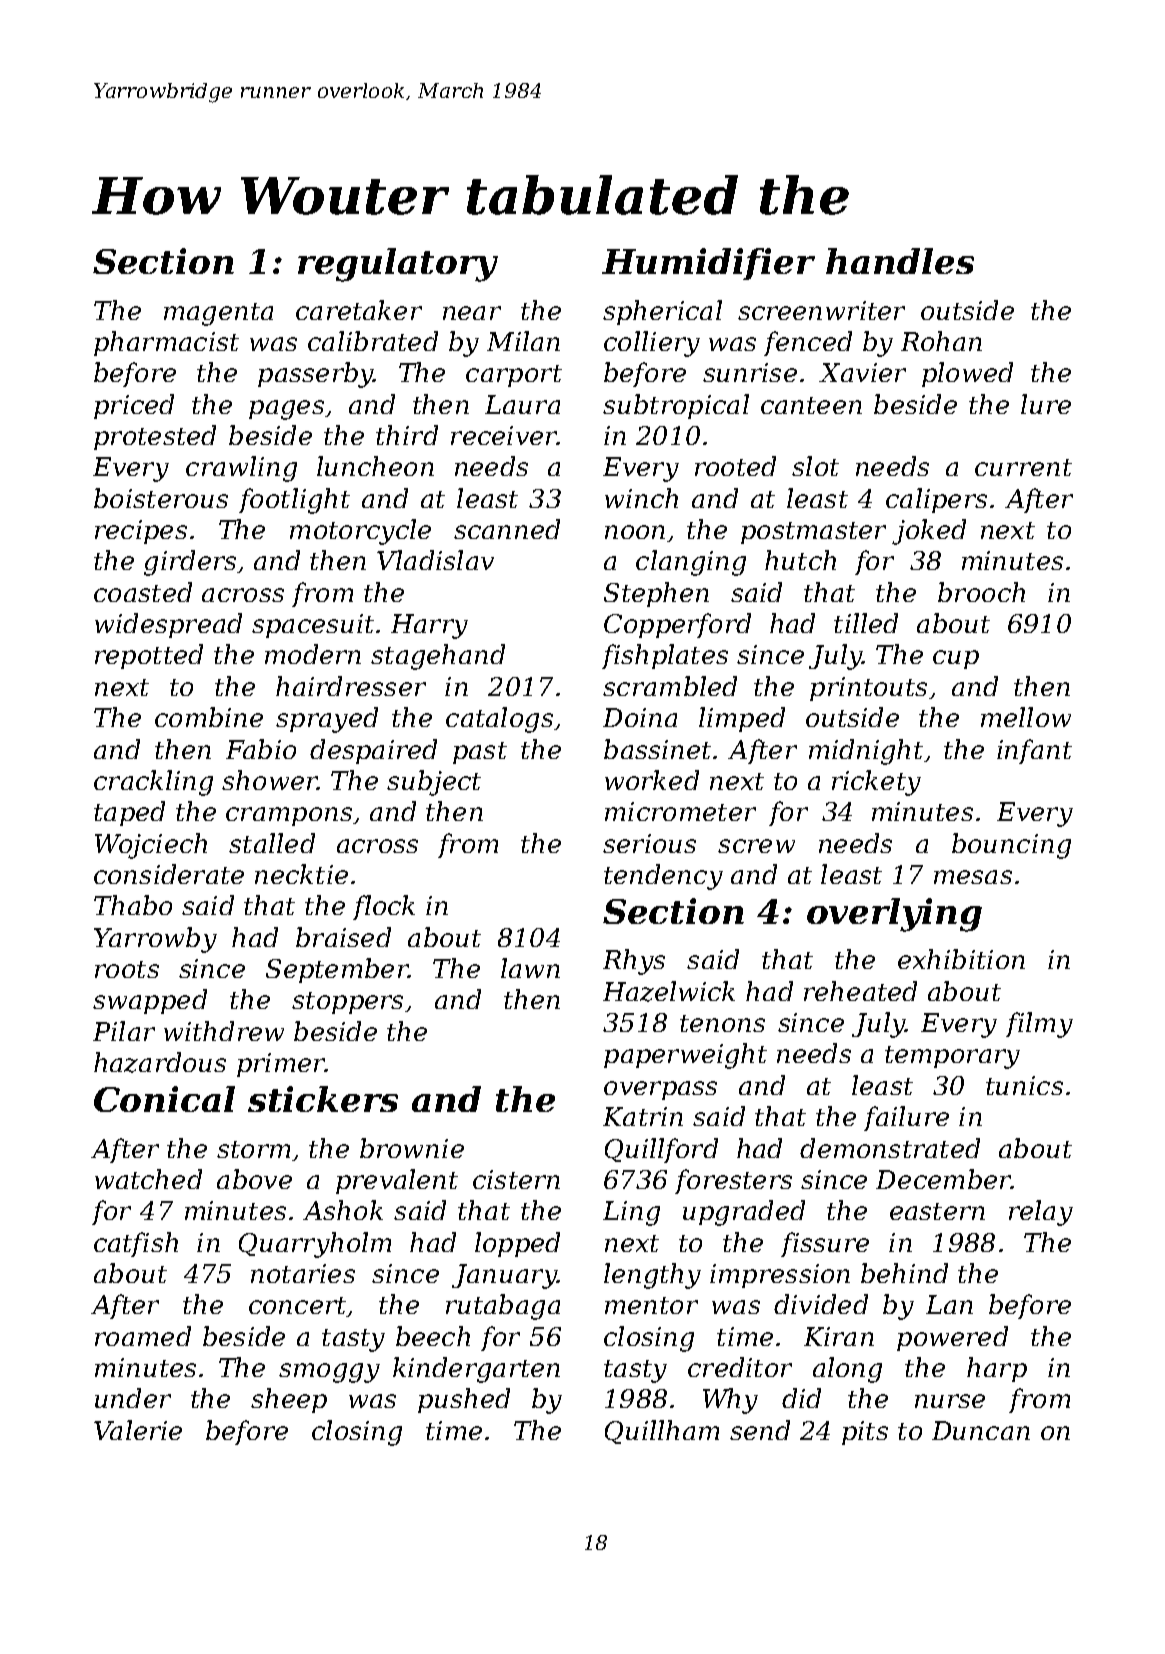 This screenshot has height=1654, width=1165. I want to click on Fabio, so click(261, 749).
